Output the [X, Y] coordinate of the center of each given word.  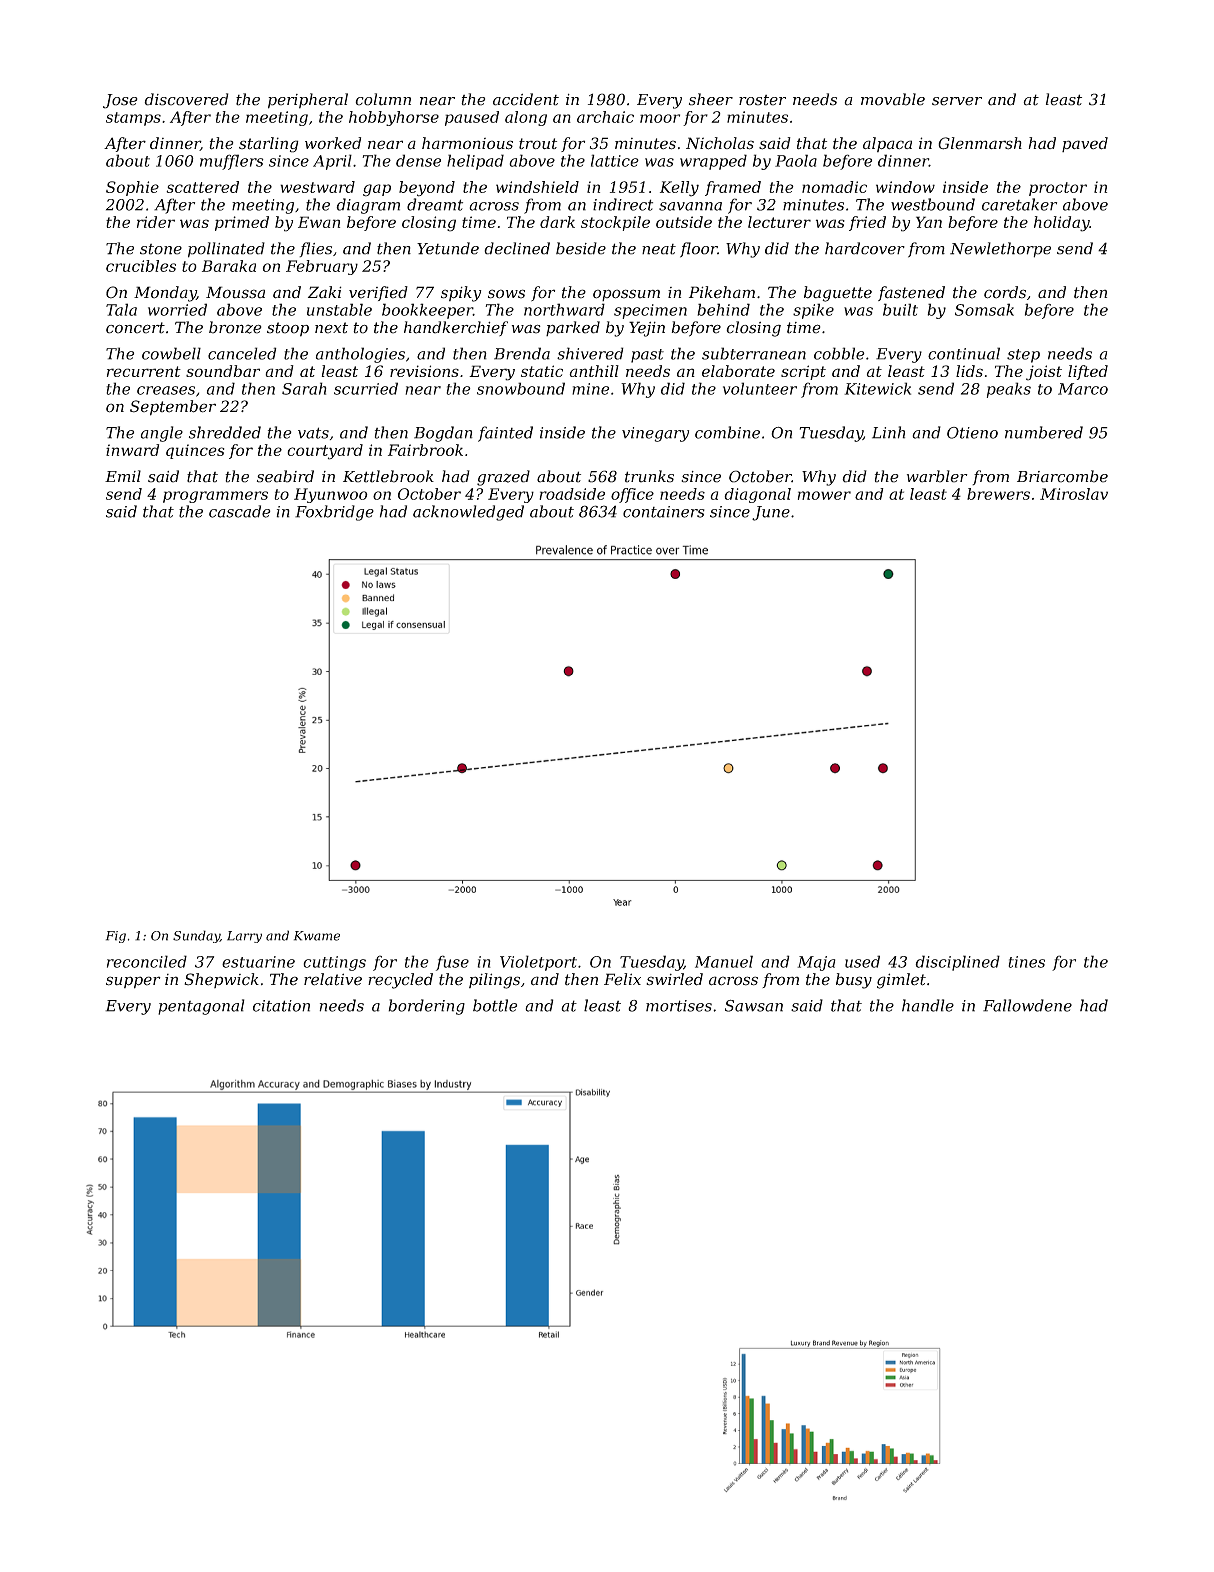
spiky [461, 294]
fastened [911, 293]
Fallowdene [1027, 1005]
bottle [495, 1005]
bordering [426, 1007]
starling [269, 145]
